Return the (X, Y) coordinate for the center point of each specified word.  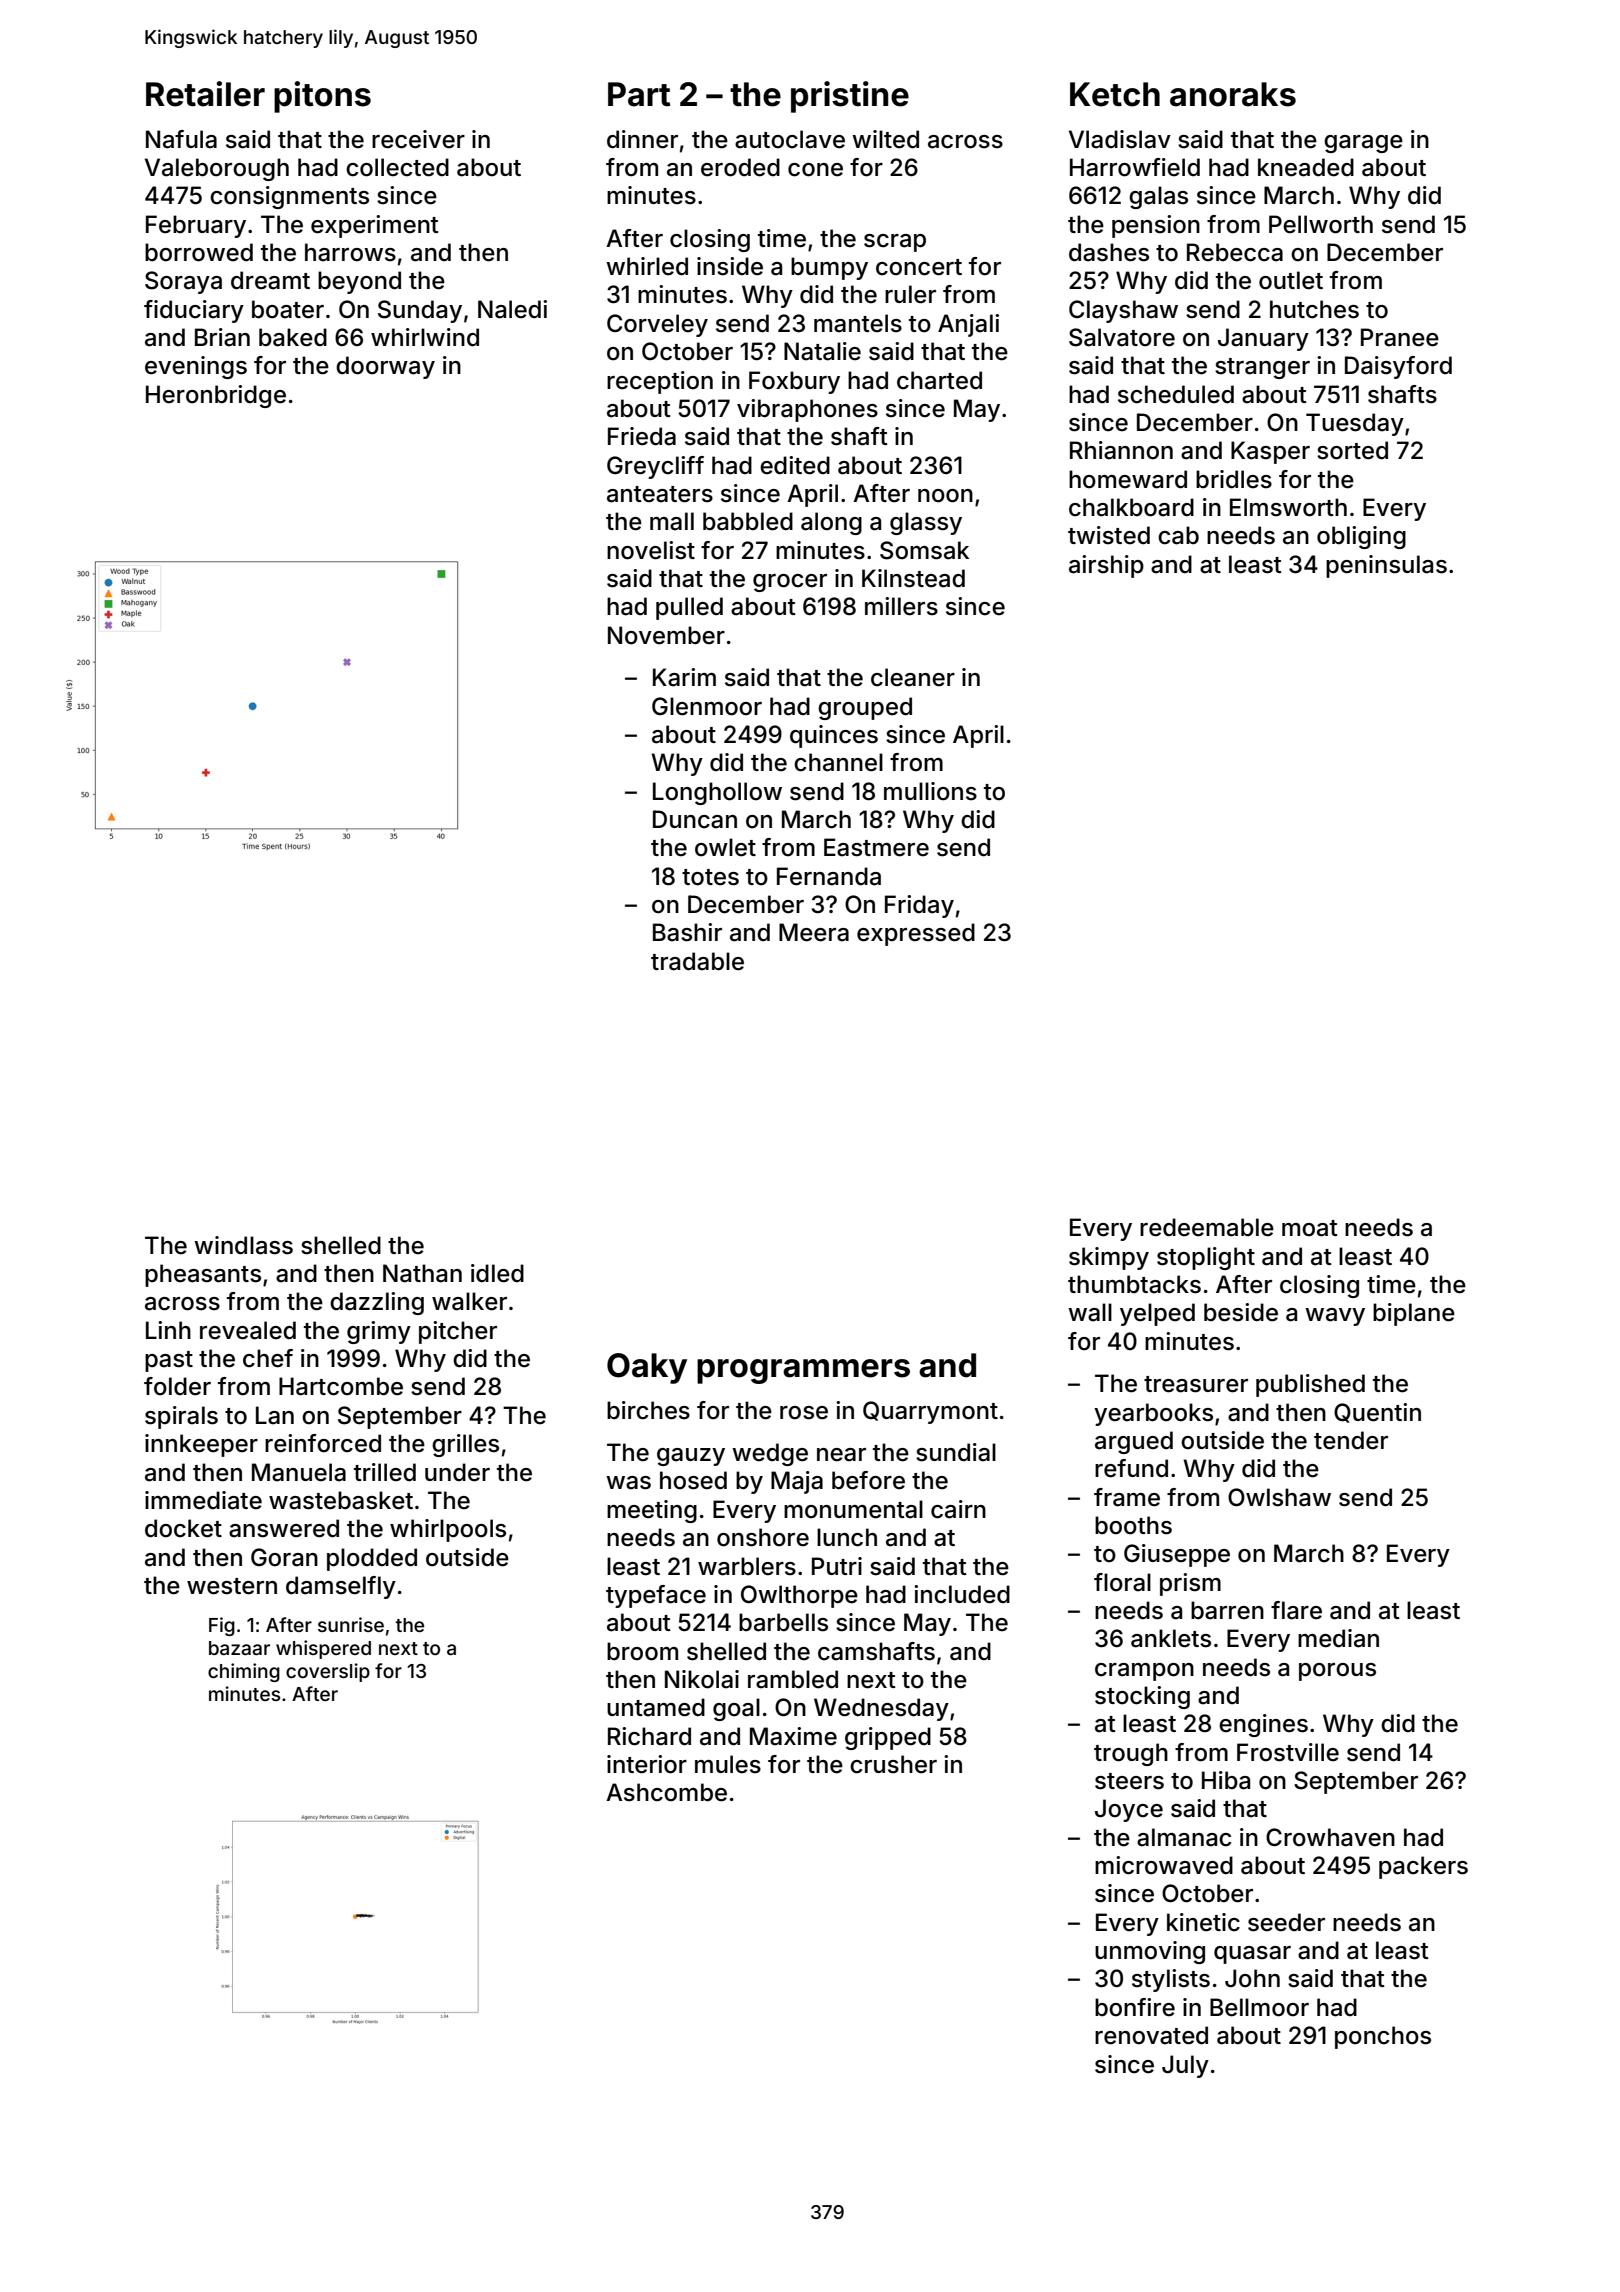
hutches (1314, 309)
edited (795, 465)
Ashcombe (666, 1792)
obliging (1361, 537)
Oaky (647, 1368)
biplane (1414, 1314)
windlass (243, 1245)
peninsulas (1386, 566)
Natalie (822, 351)
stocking (1142, 1697)
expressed (916, 934)
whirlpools (448, 1530)
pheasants (203, 1275)
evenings (196, 367)
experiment (375, 226)
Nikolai (702, 1679)
